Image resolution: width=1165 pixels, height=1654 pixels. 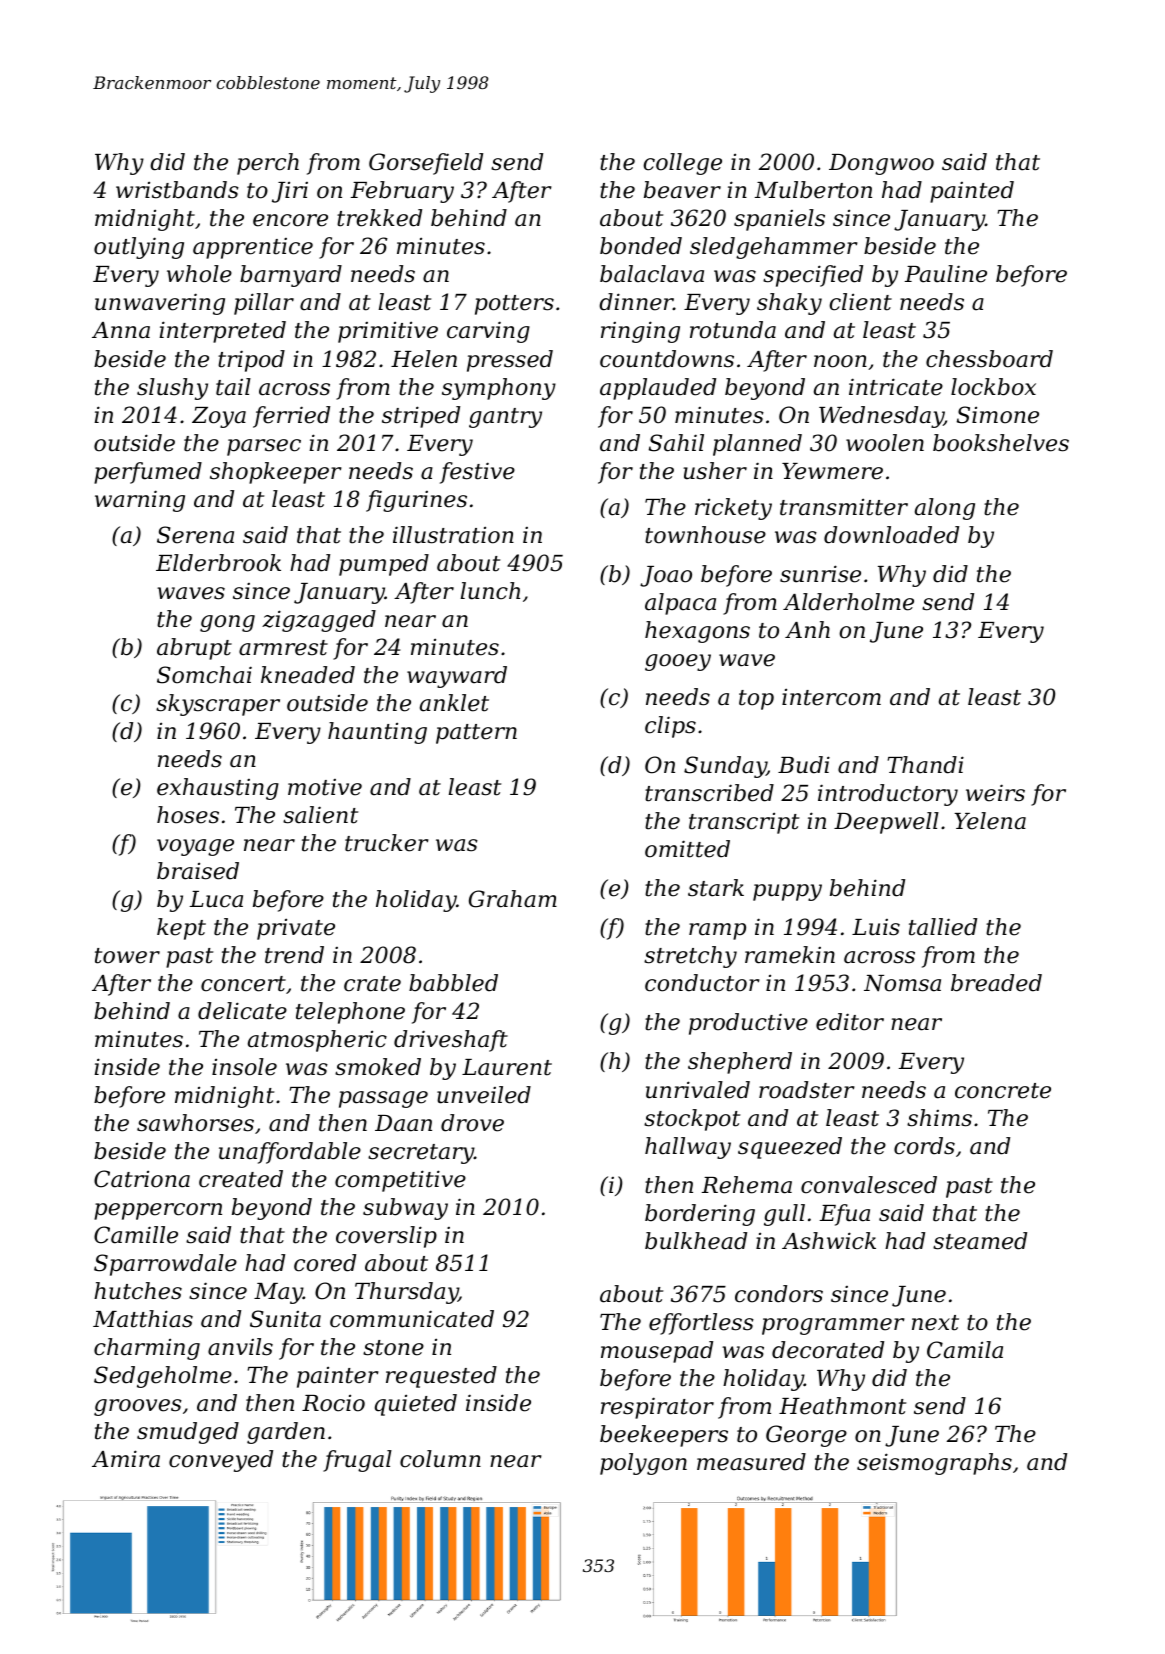 What do you see at coordinates (643, 1464) in the screenshot?
I see `polygon` at bounding box center [643, 1464].
